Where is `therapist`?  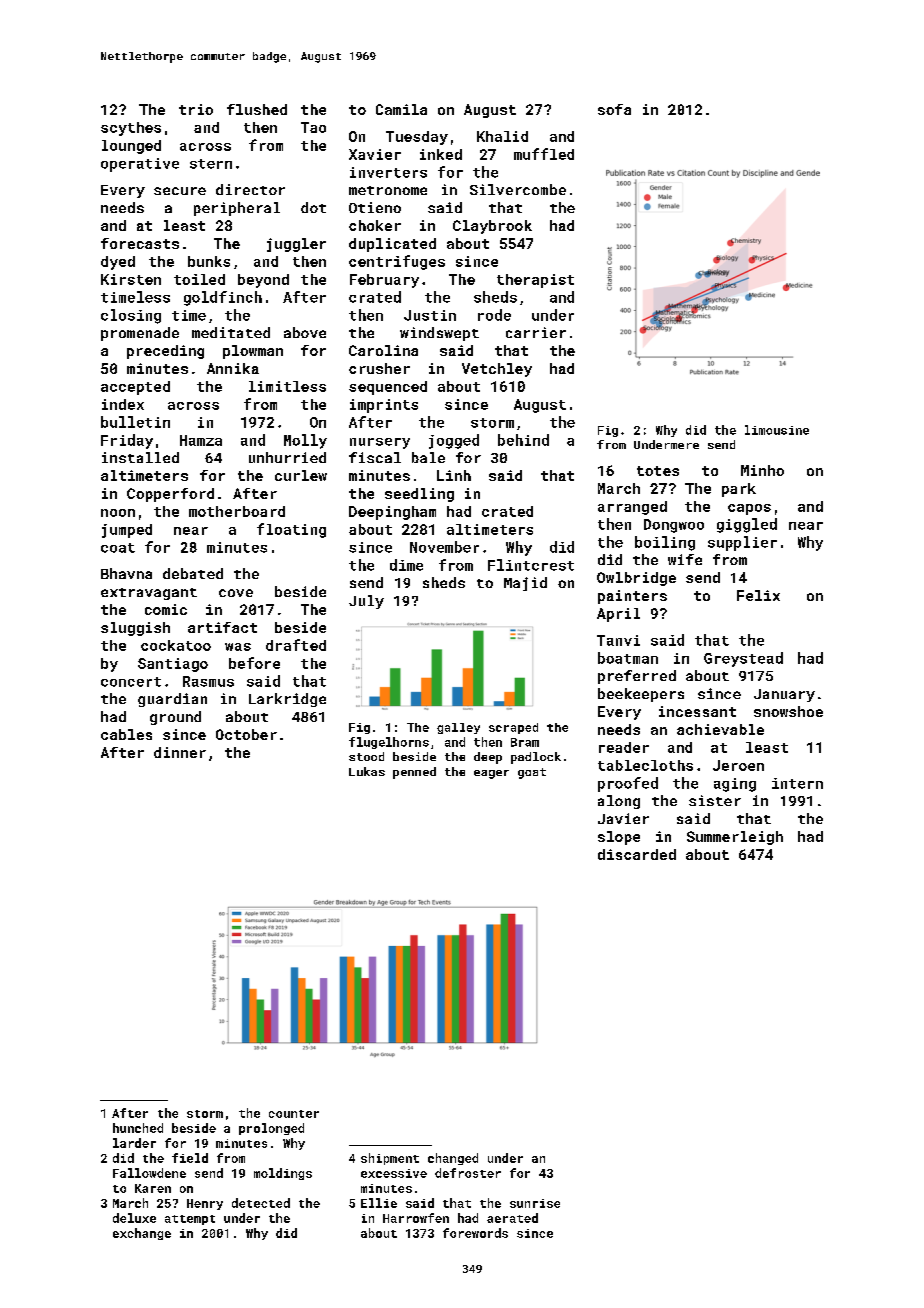 therapist is located at coordinates (535, 281).
